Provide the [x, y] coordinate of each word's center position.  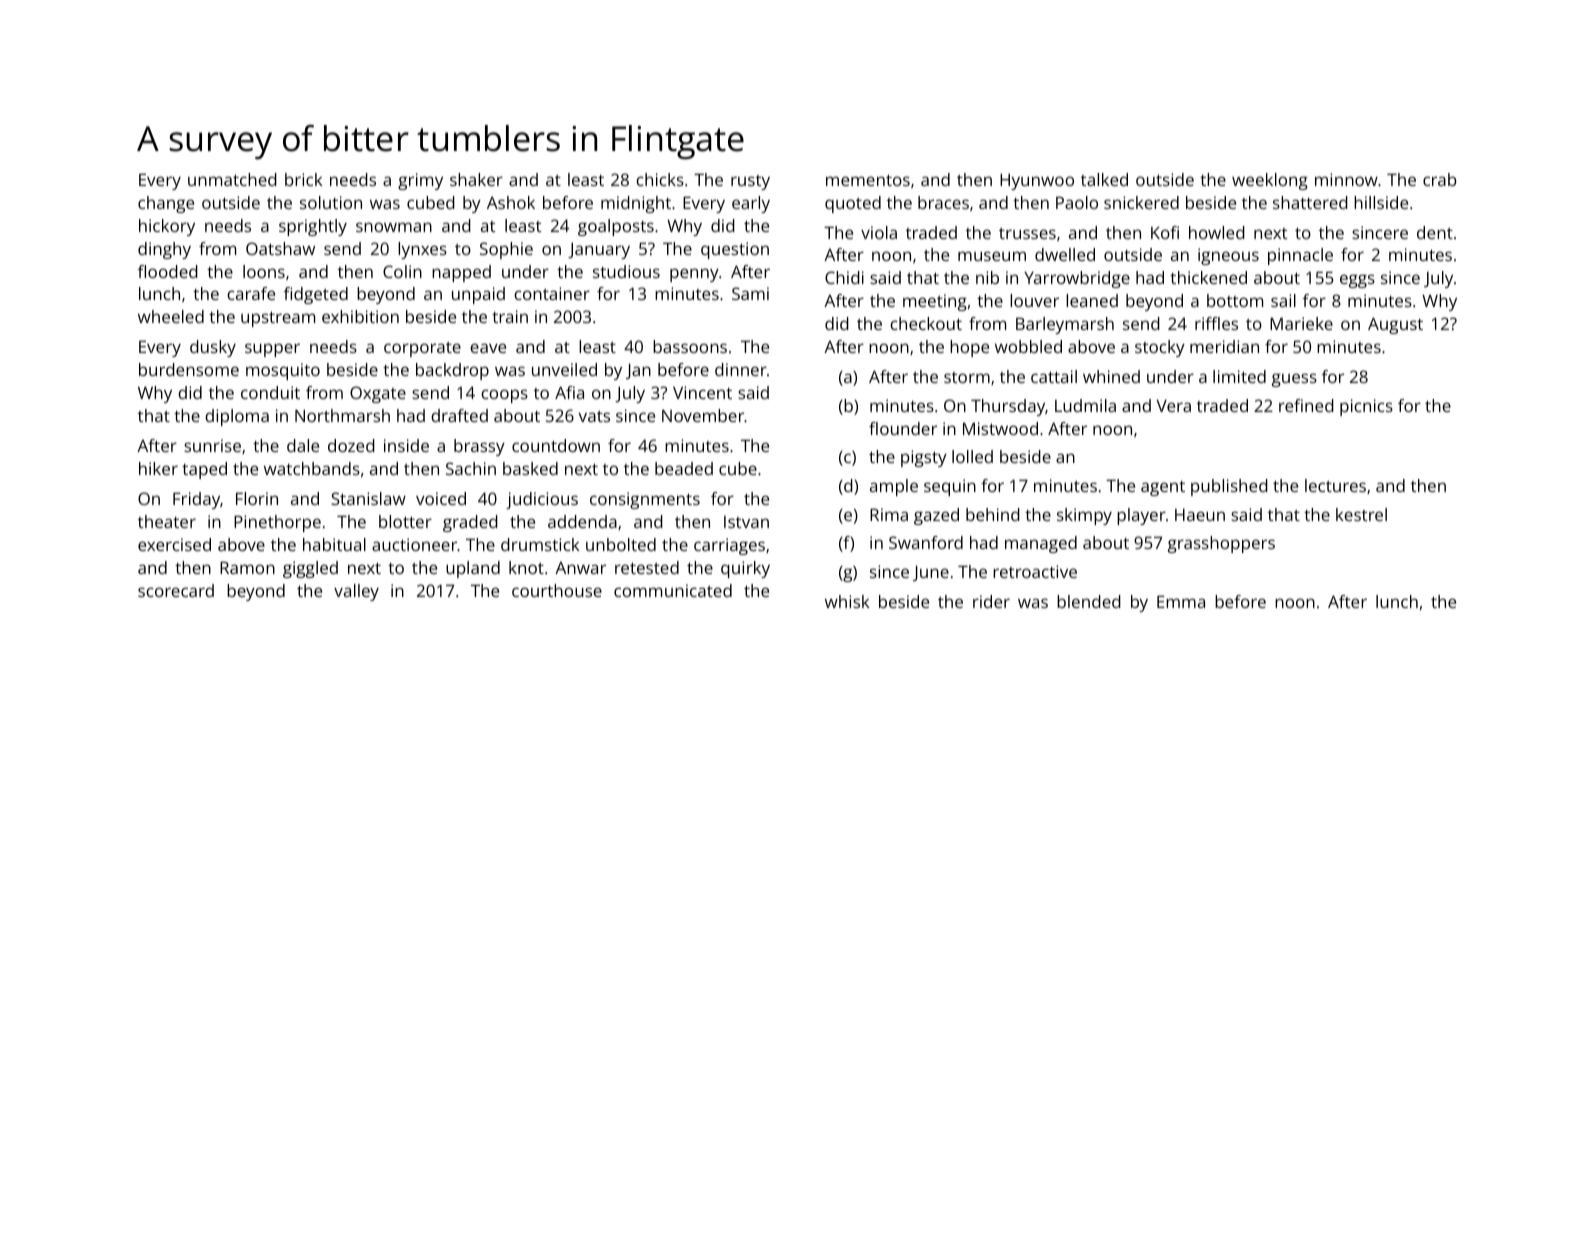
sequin [950, 487]
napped [461, 273]
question [735, 250]
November [703, 415]
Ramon [247, 568]
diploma [237, 417]
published [1229, 487]
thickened [1208, 277]
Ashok [511, 202]
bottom [1235, 300]
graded [470, 523]
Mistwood [1000, 428]
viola [879, 232]
